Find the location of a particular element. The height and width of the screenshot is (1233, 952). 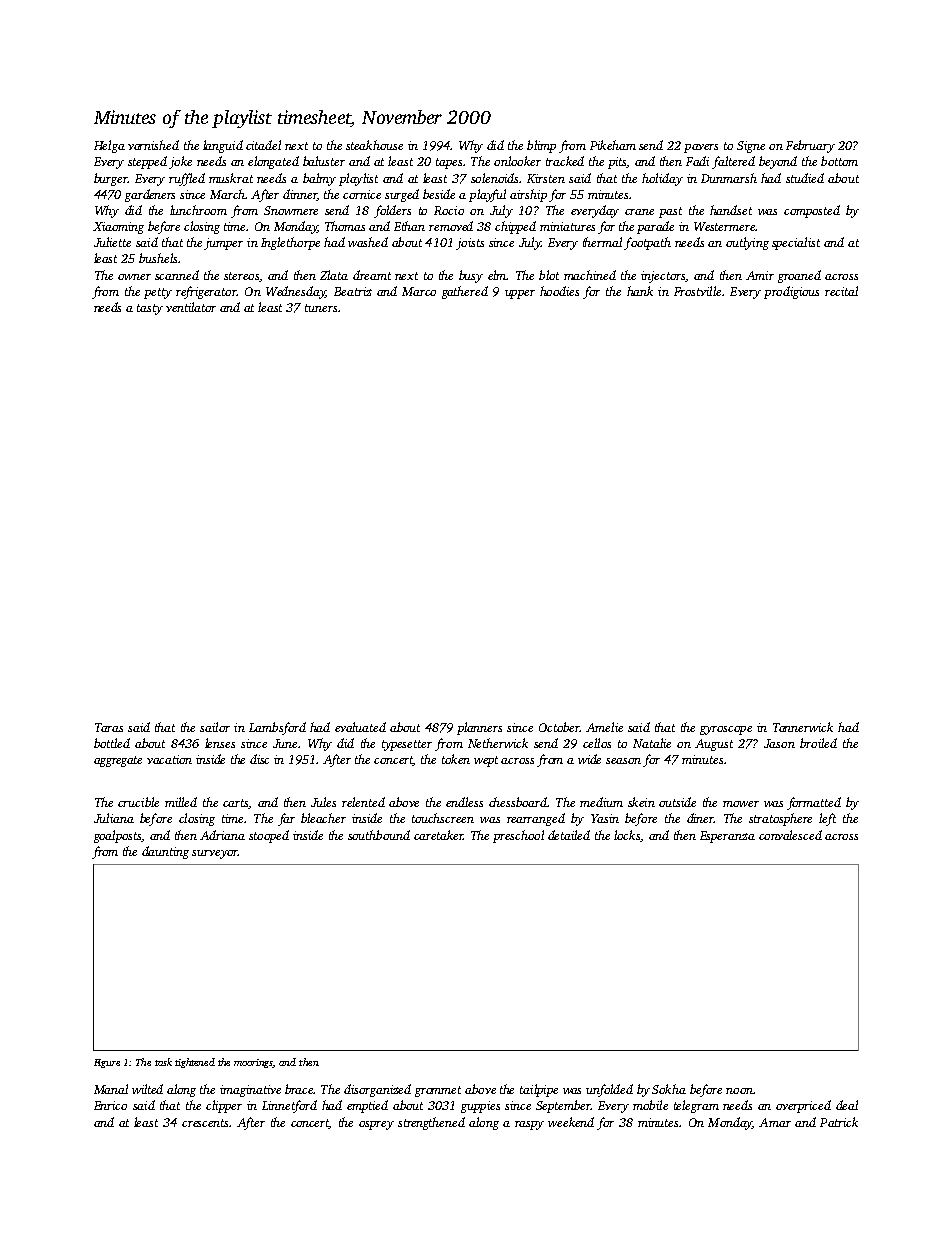

task is located at coordinates (163, 1062).
